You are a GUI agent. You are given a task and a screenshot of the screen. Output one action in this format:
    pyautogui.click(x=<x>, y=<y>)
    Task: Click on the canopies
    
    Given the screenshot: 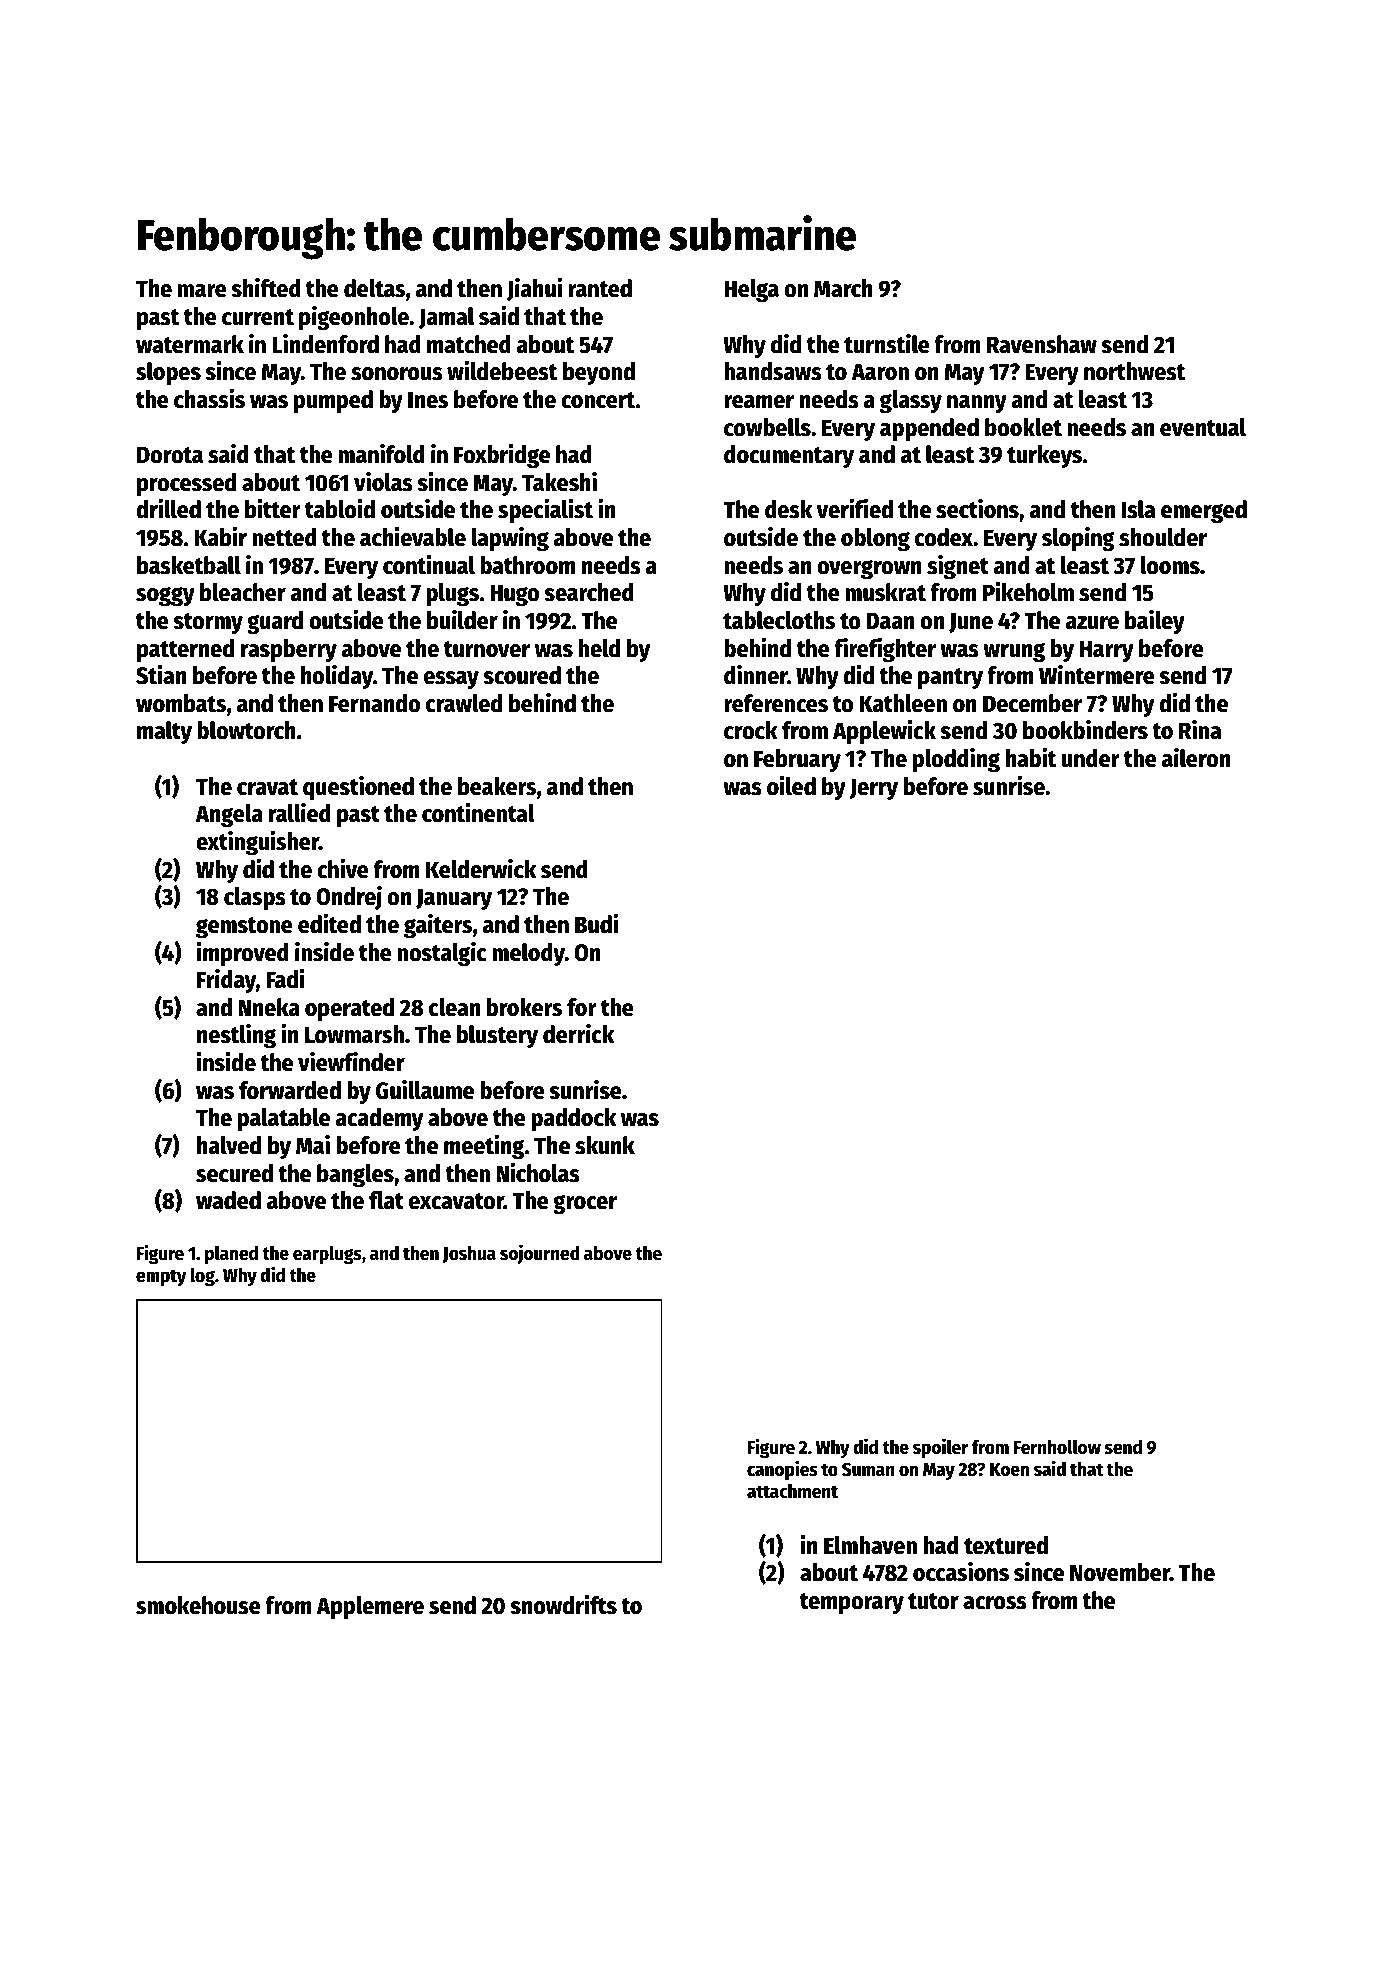 What is the action you would take?
    pyautogui.click(x=782, y=1470)
